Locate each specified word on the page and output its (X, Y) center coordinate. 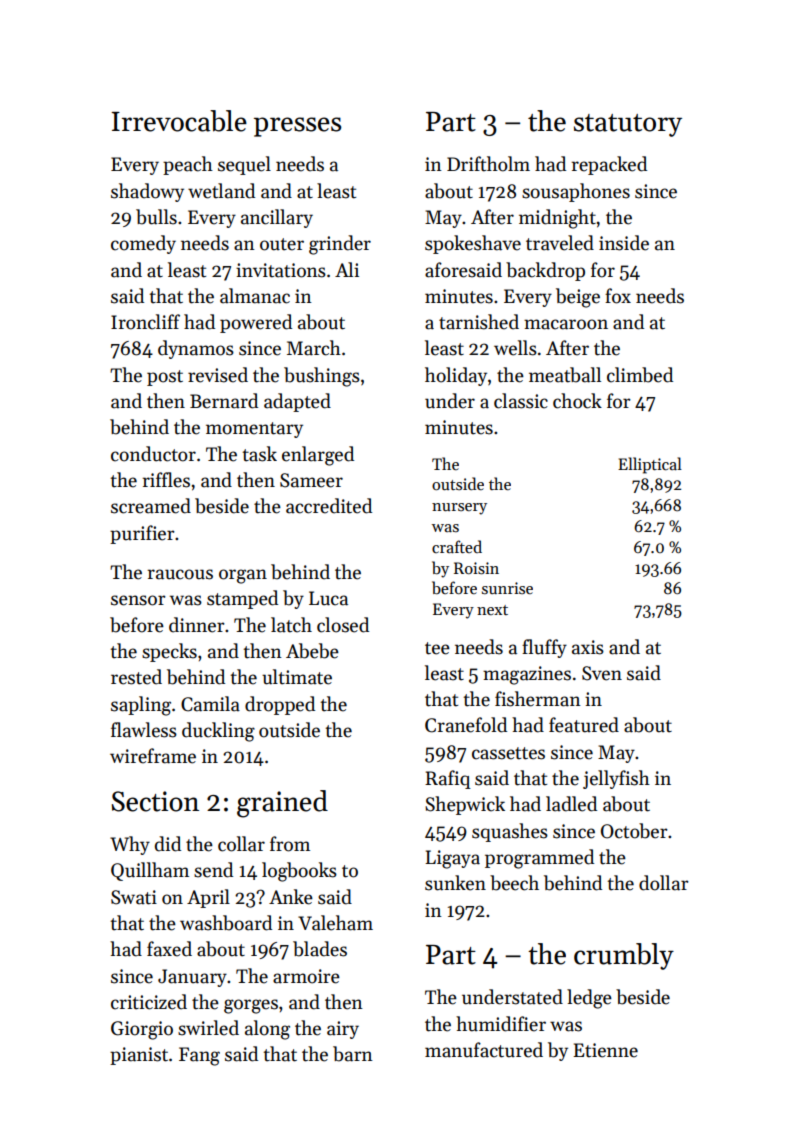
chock (577, 401)
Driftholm (488, 164)
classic (521, 401)
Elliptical (650, 465)
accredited (329, 506)
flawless (144, 730)
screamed (151, 506)
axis (588, 647)
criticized (149, 1002)
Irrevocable (179, 121)
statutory (628, 125)
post (165, 378)
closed (343, 625)
